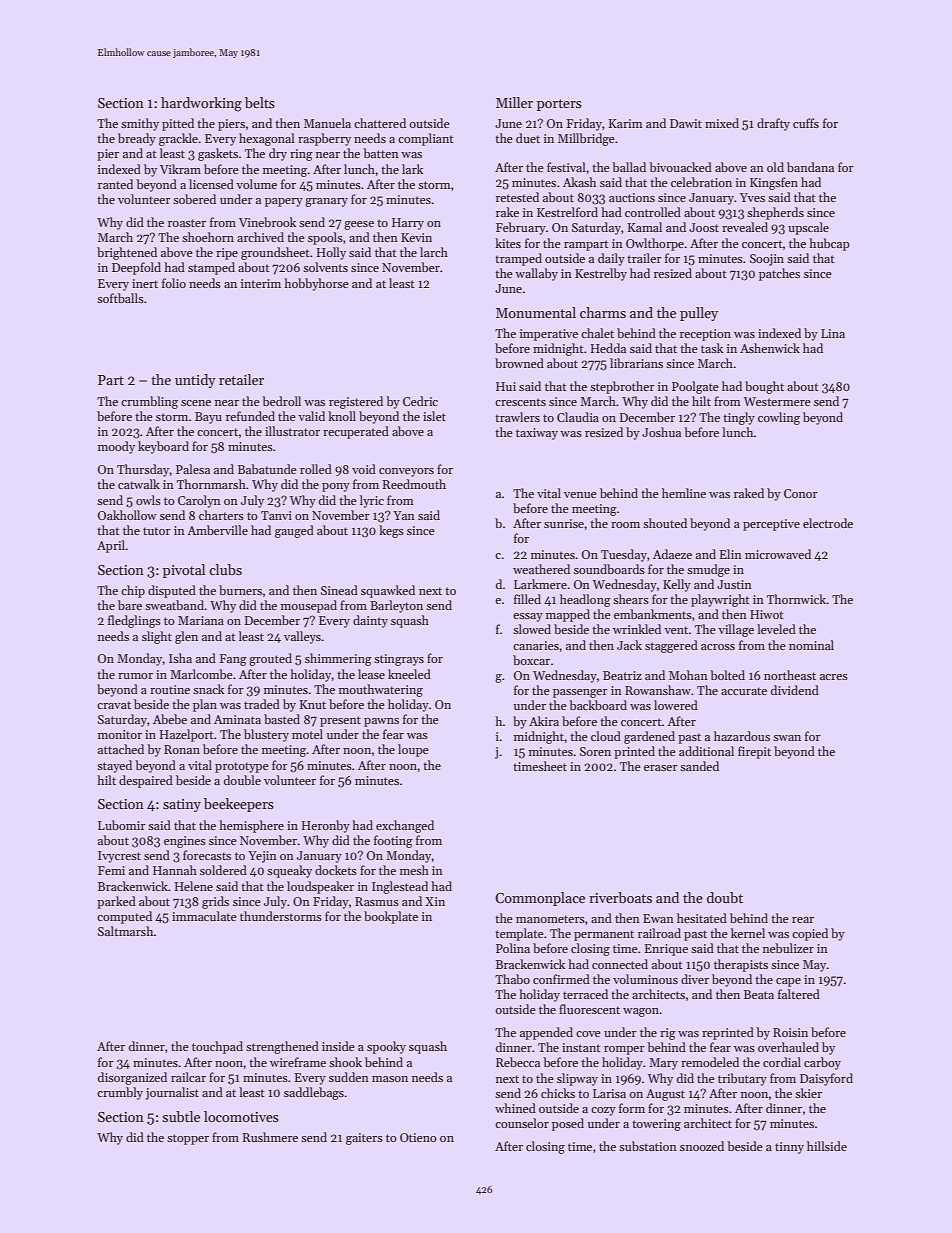 The height and width of the screenshot is (1233, 952). Describe the element at coordinates (595, 751) in the screenshot. I see `Soren` at that location.
